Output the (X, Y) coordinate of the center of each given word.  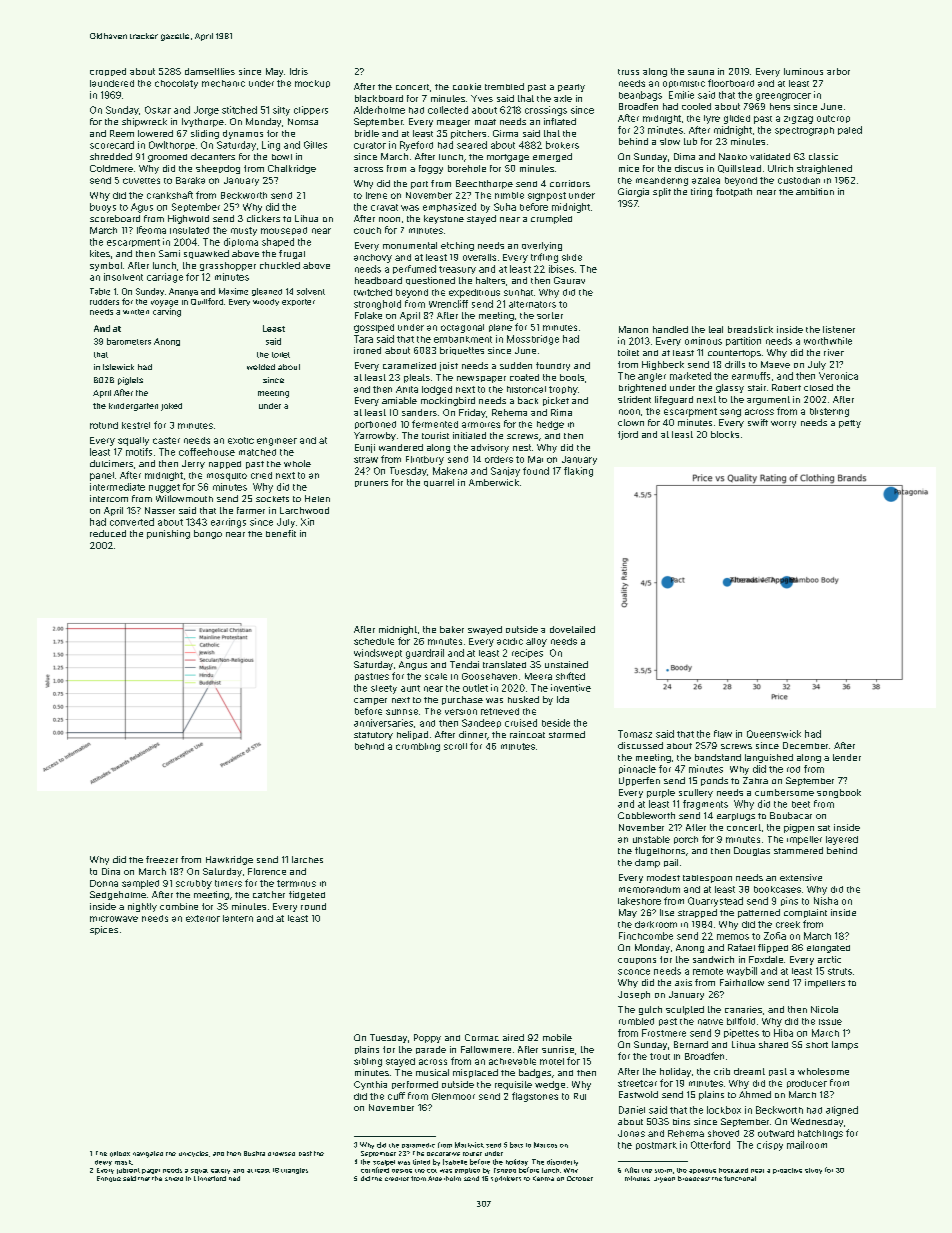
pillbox (120, 1154)
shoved (723, 1133)
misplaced (475, 1073)
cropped (108, 72)
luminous (803, 71)
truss (628, 72)
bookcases (777, 889)
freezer (162, 859)
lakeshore (639, 901)
